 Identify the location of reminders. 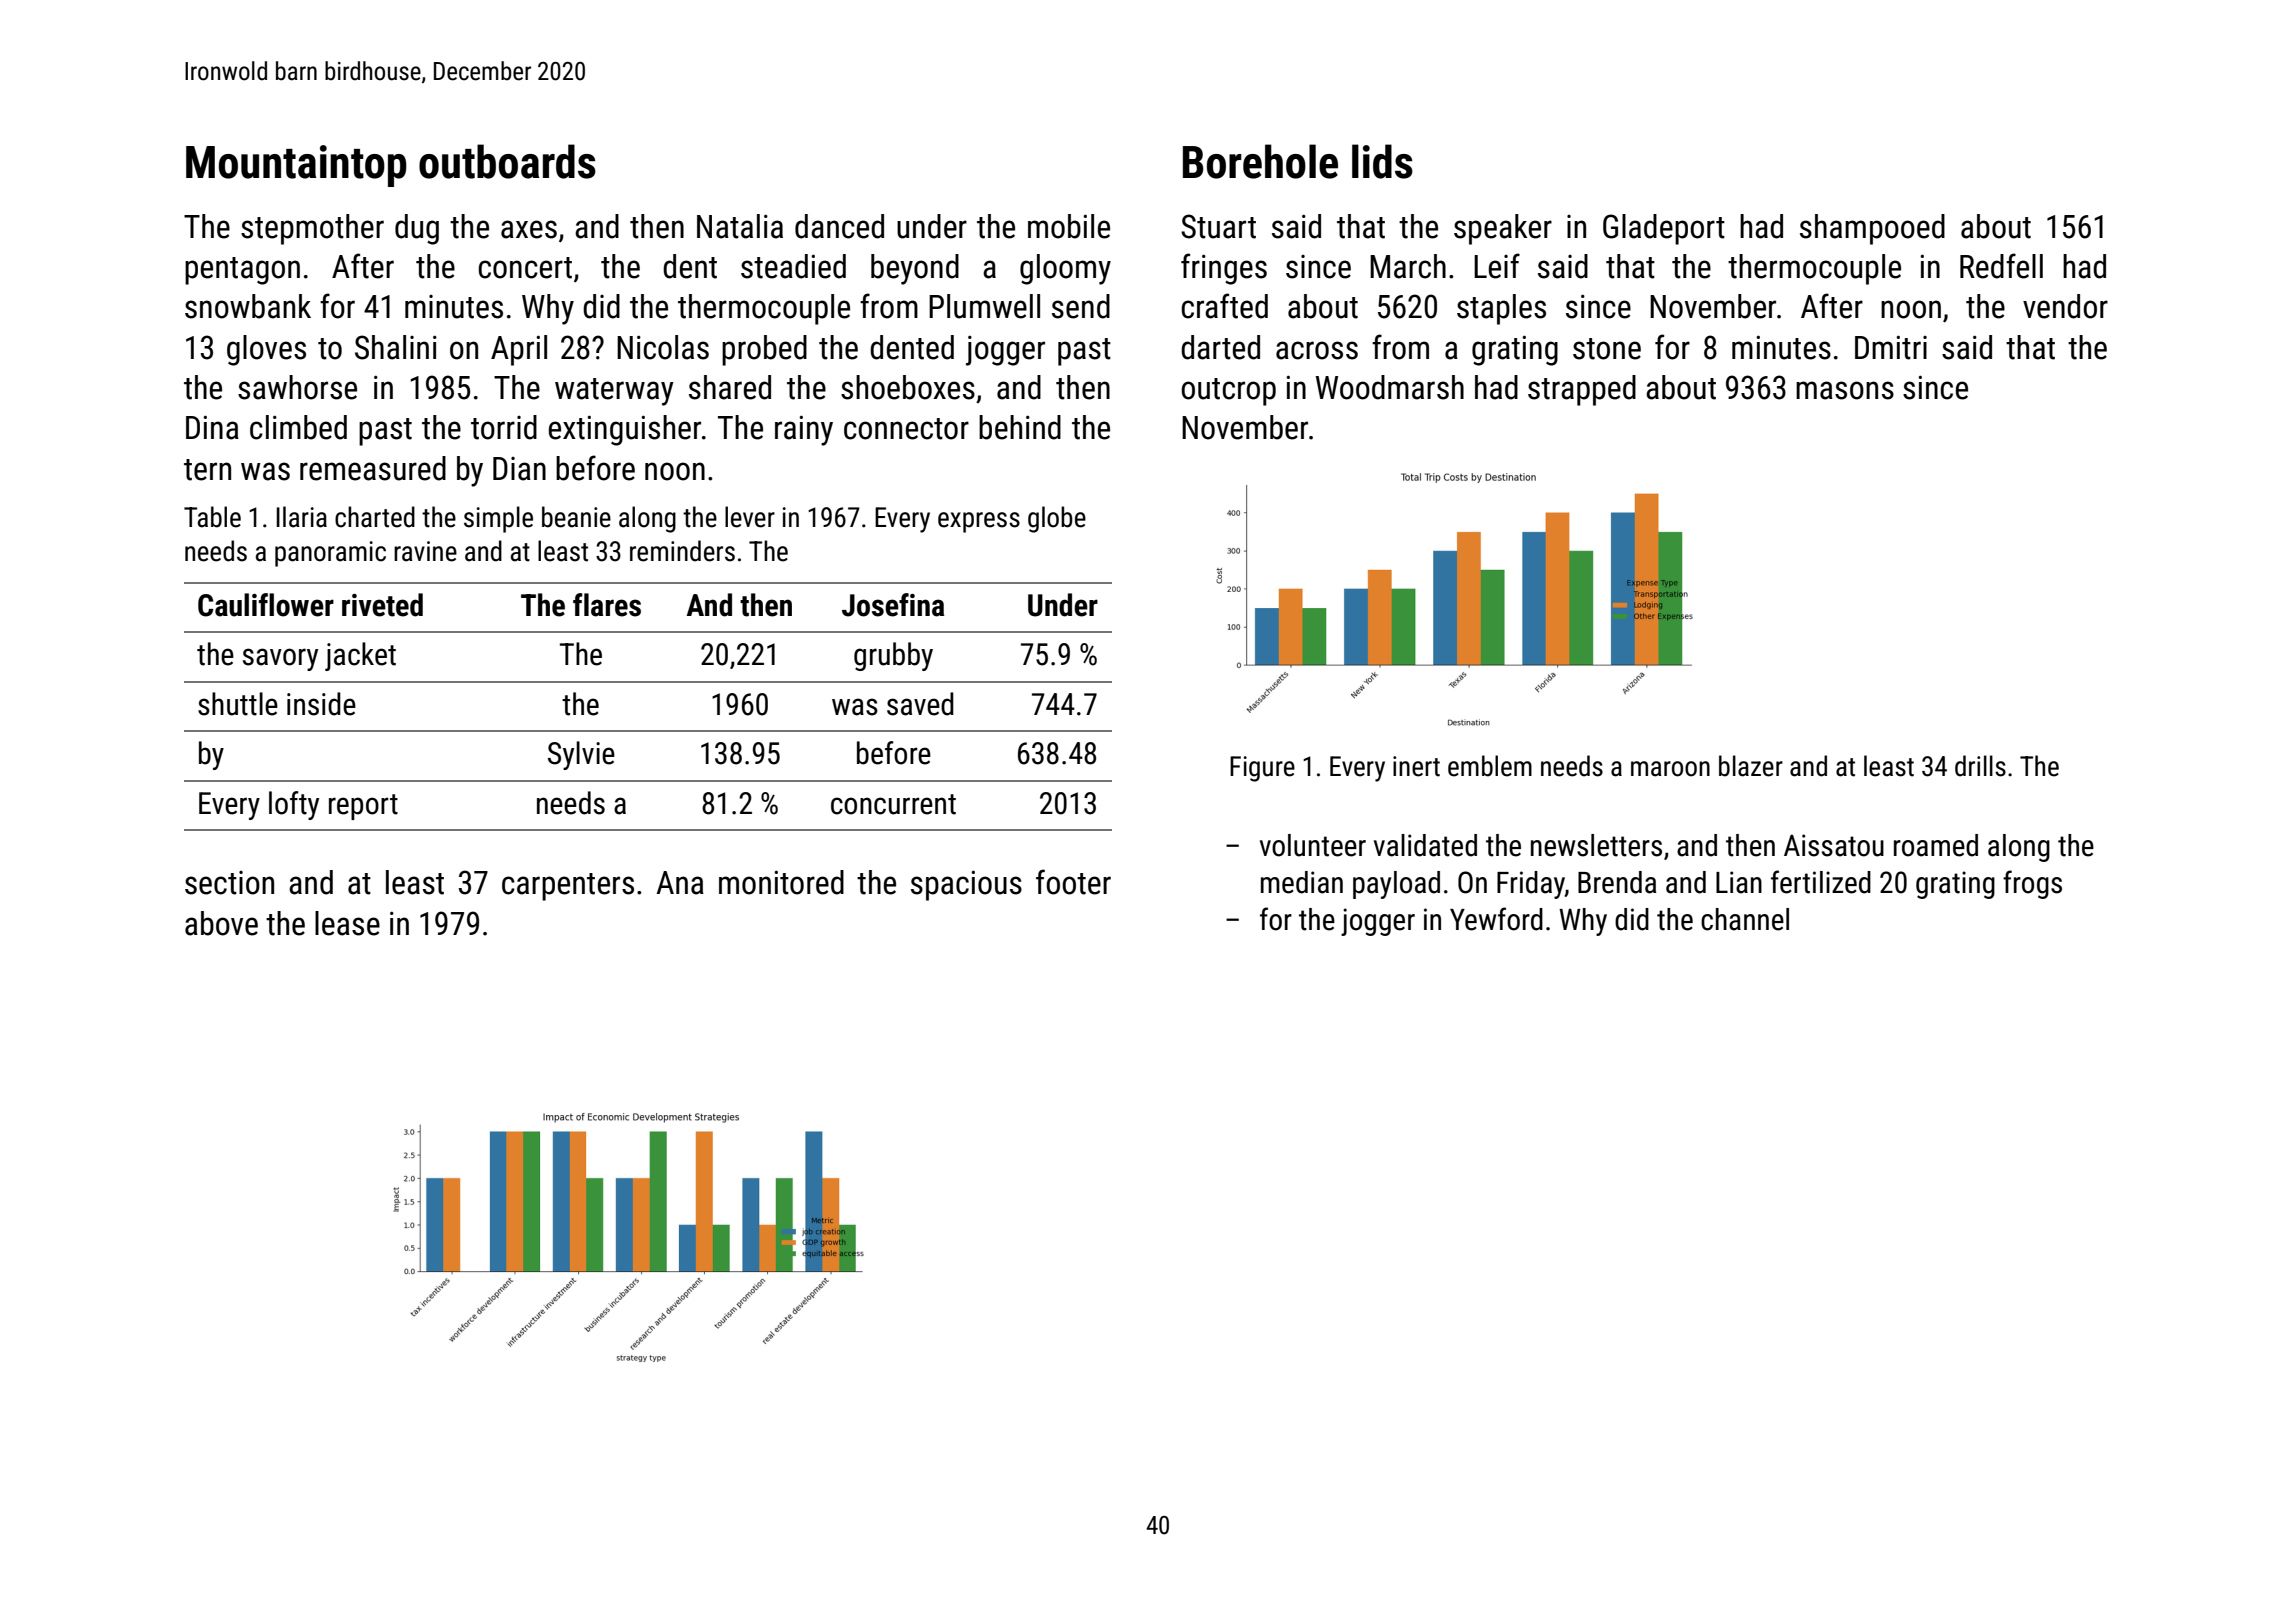
(682, 551).
